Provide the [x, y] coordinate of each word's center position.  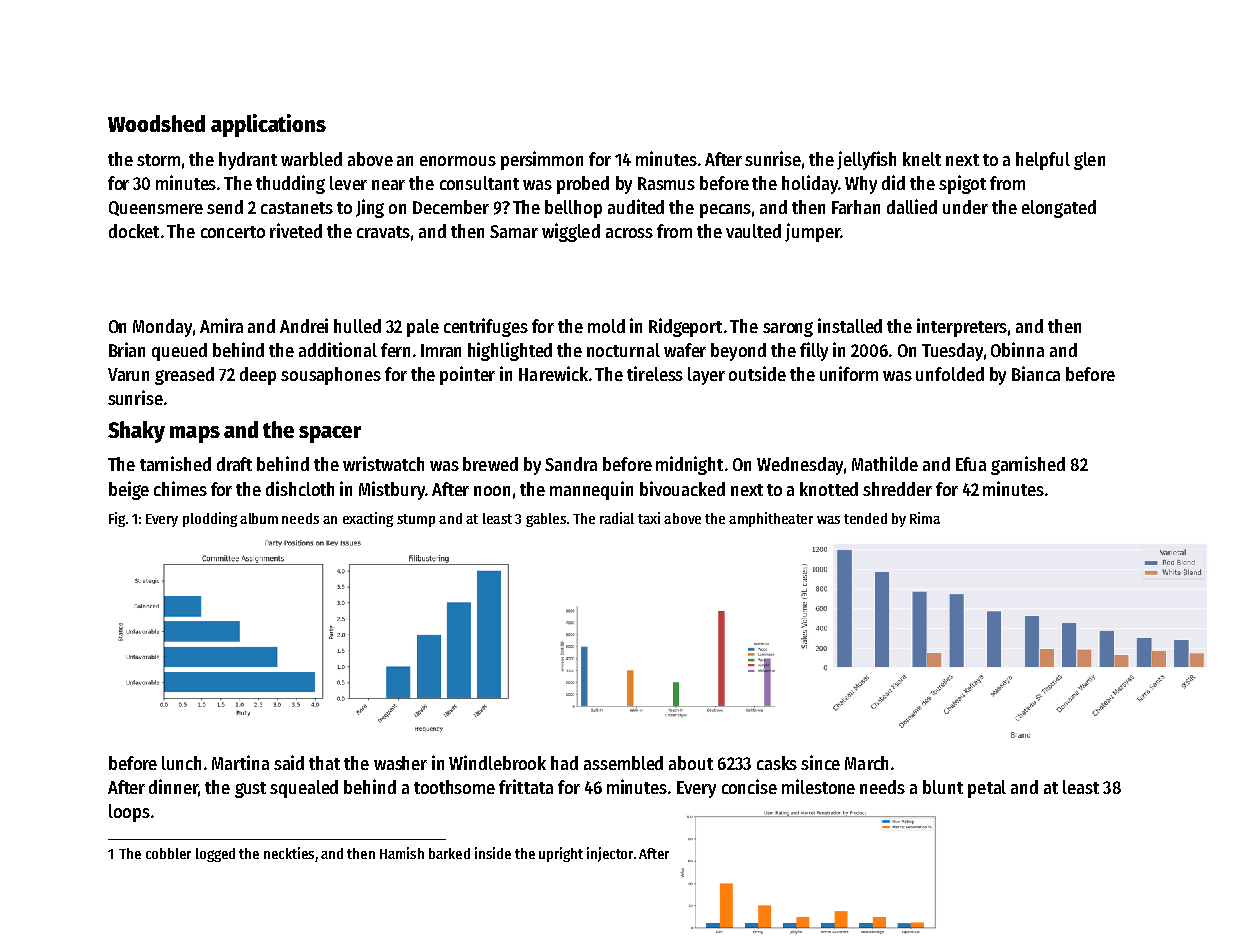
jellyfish [866, 160]
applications [268, 125]
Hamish [402, 853]
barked [449, 853]
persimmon [542, 160]
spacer [330, 434]
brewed [490, 464]
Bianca [1036, 373]
